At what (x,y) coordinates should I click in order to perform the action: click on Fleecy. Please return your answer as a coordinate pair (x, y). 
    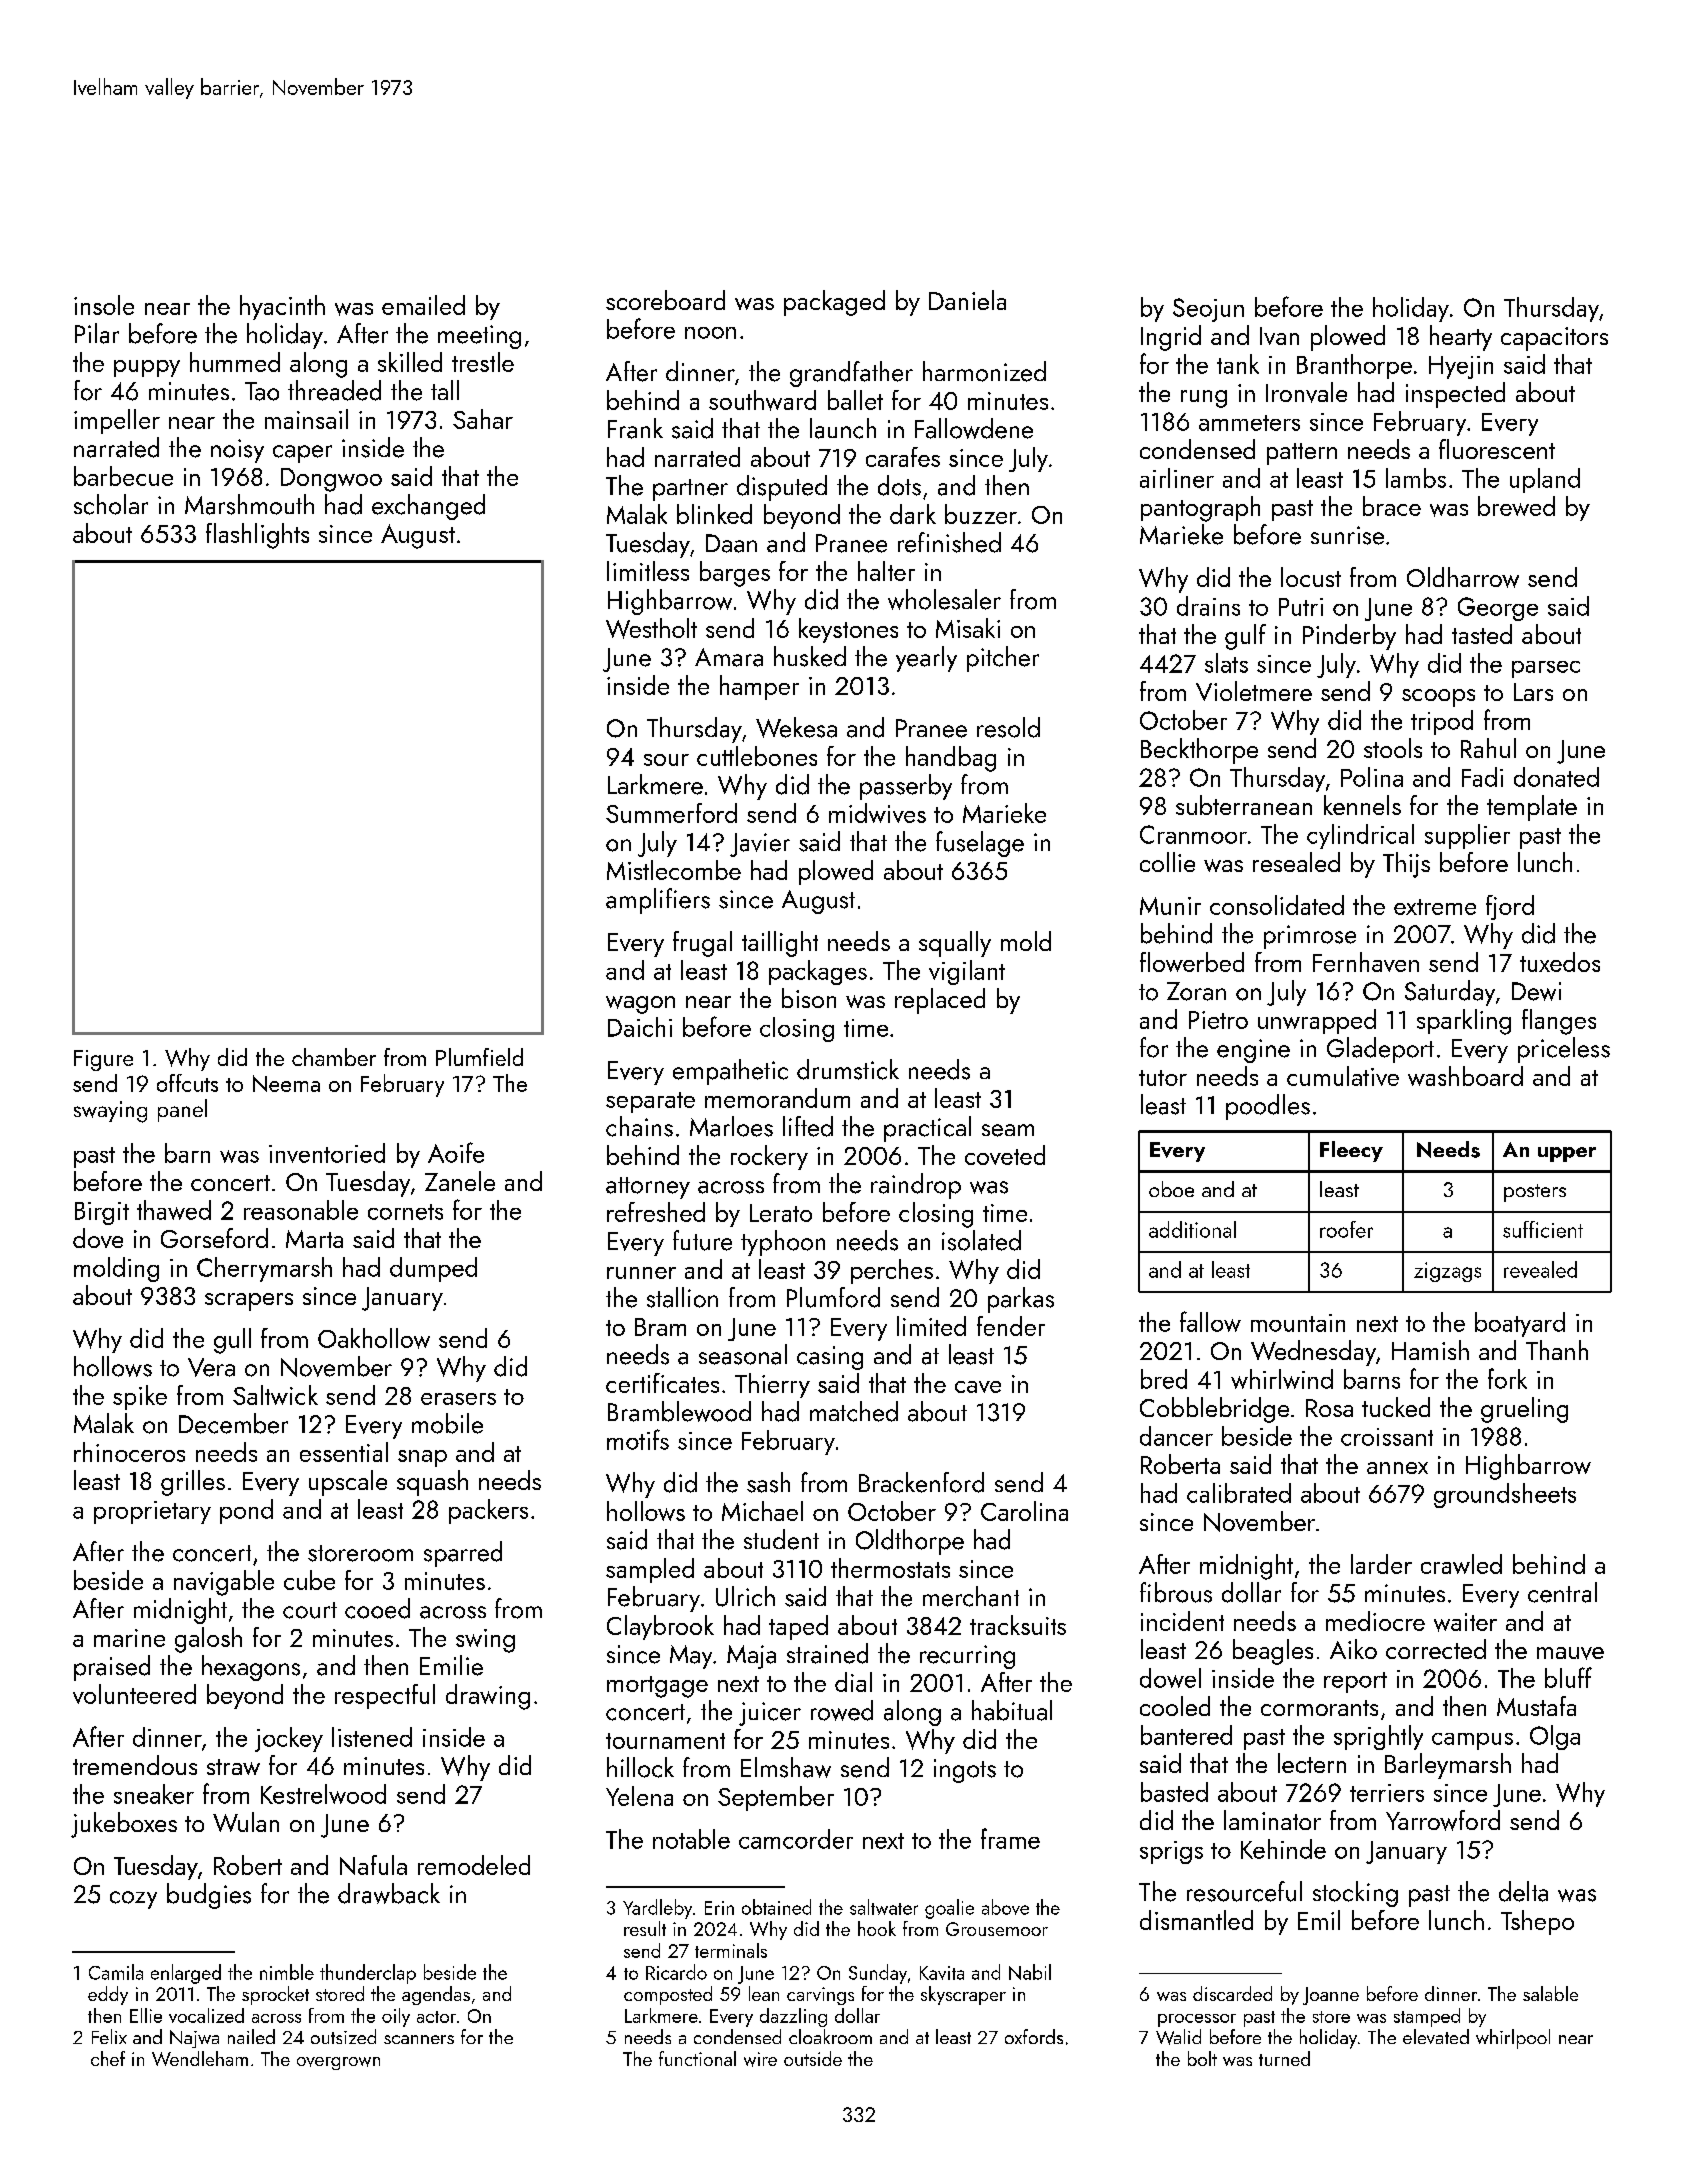
    Looking at the image, I should click on (1351, 1151).
